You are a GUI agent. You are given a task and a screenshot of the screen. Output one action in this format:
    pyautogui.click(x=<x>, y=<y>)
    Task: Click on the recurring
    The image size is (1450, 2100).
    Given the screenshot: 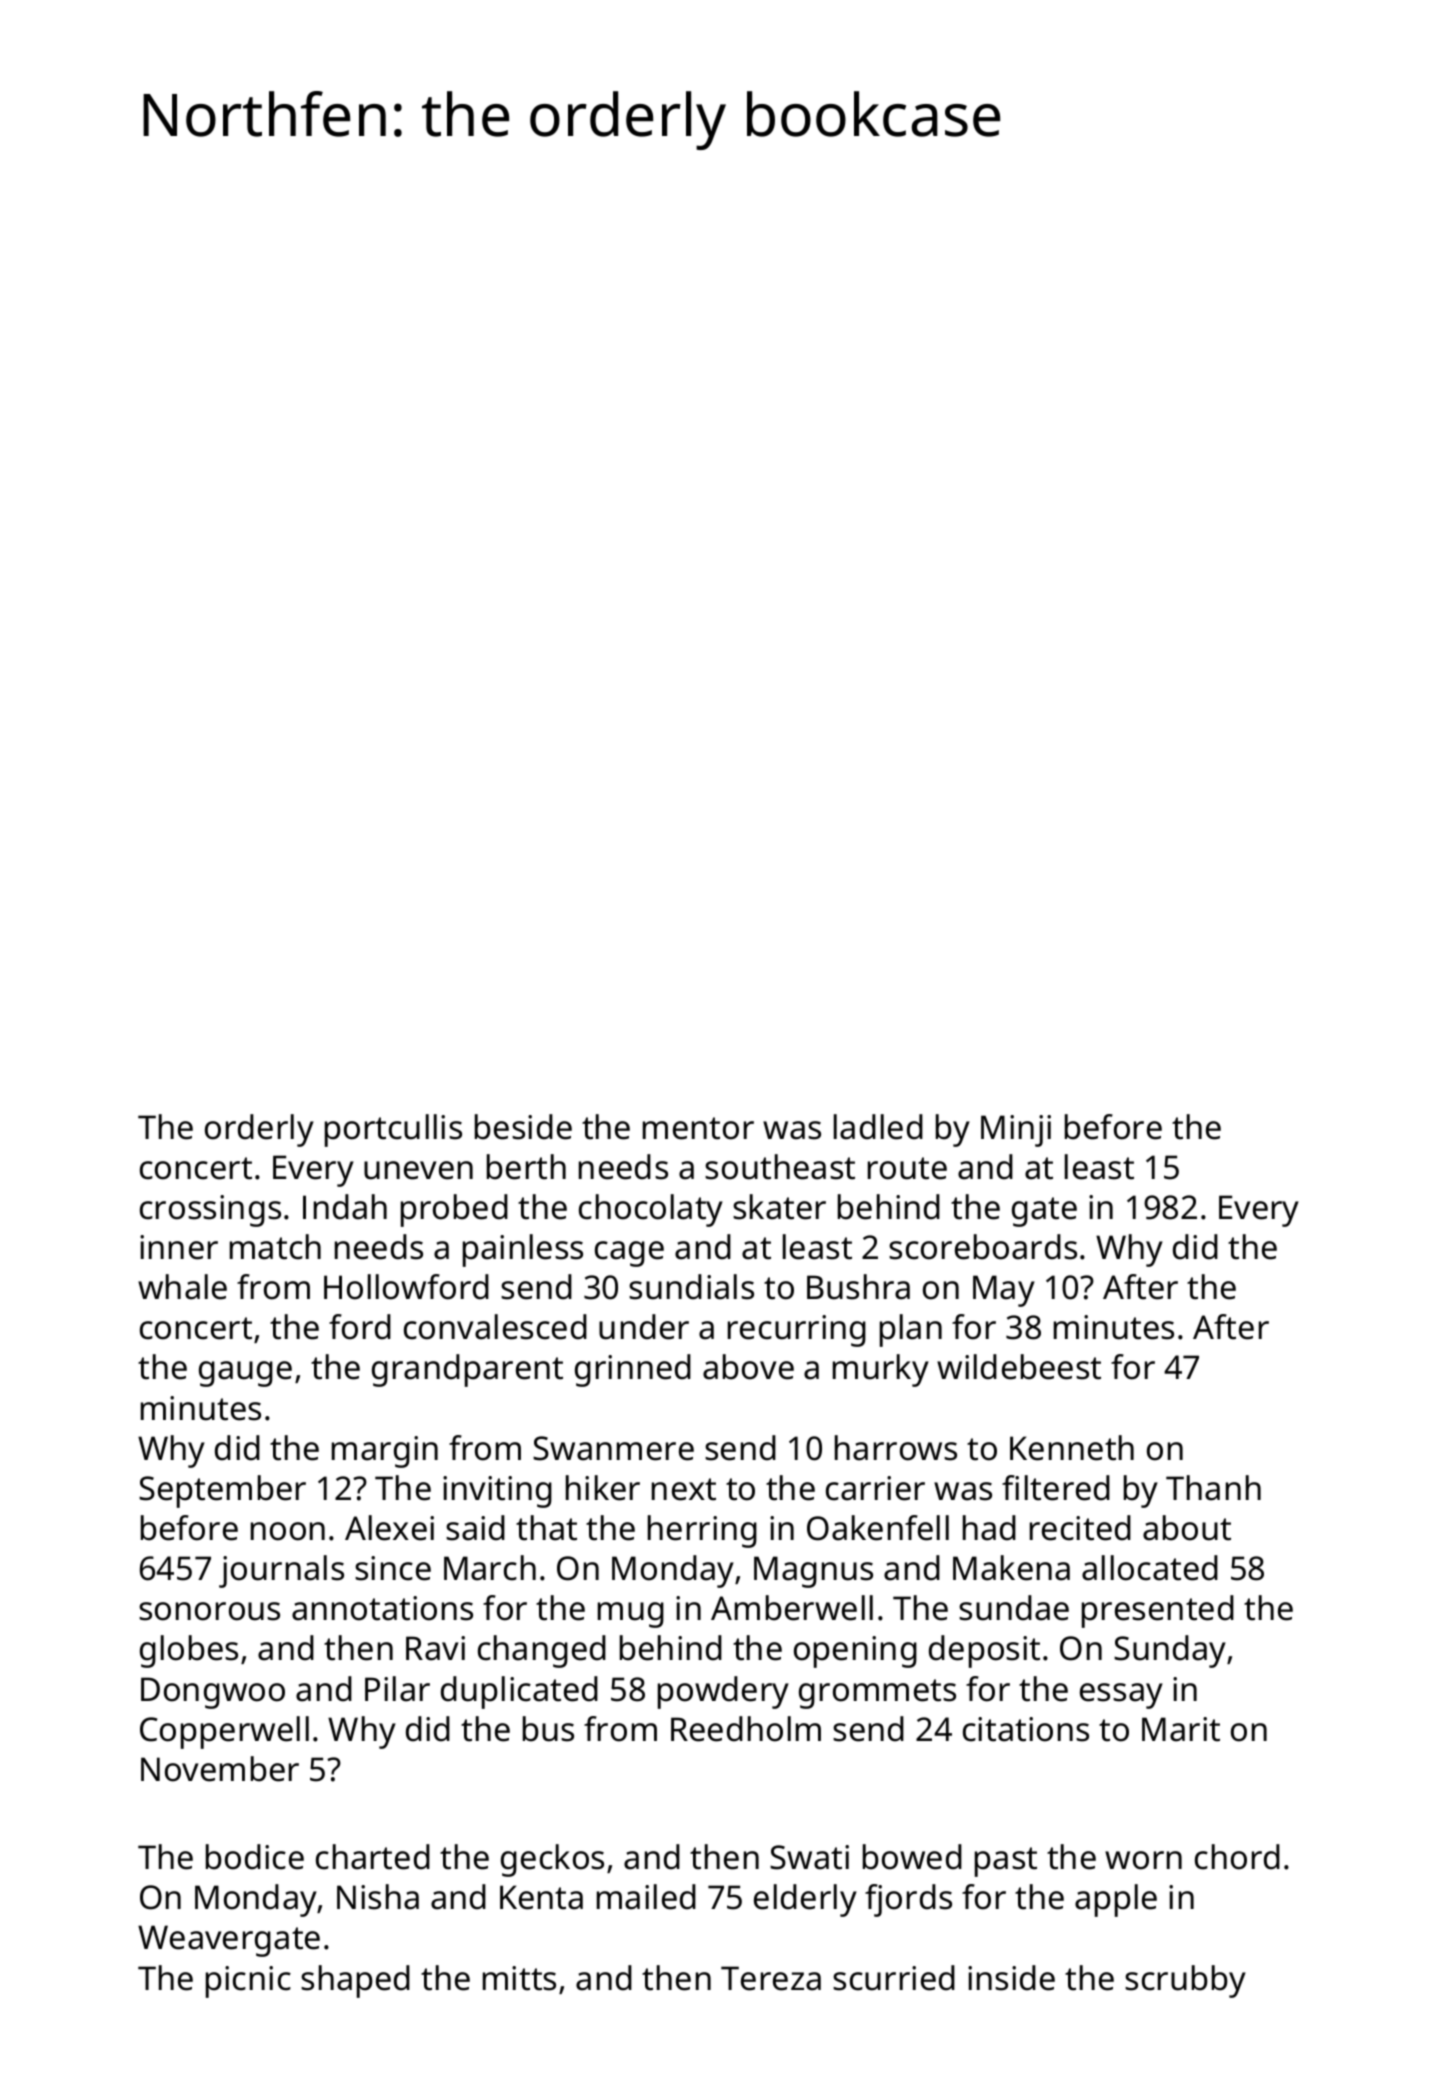 What is the action you would take?
    pyautogui.click(x=797, y=1331)
